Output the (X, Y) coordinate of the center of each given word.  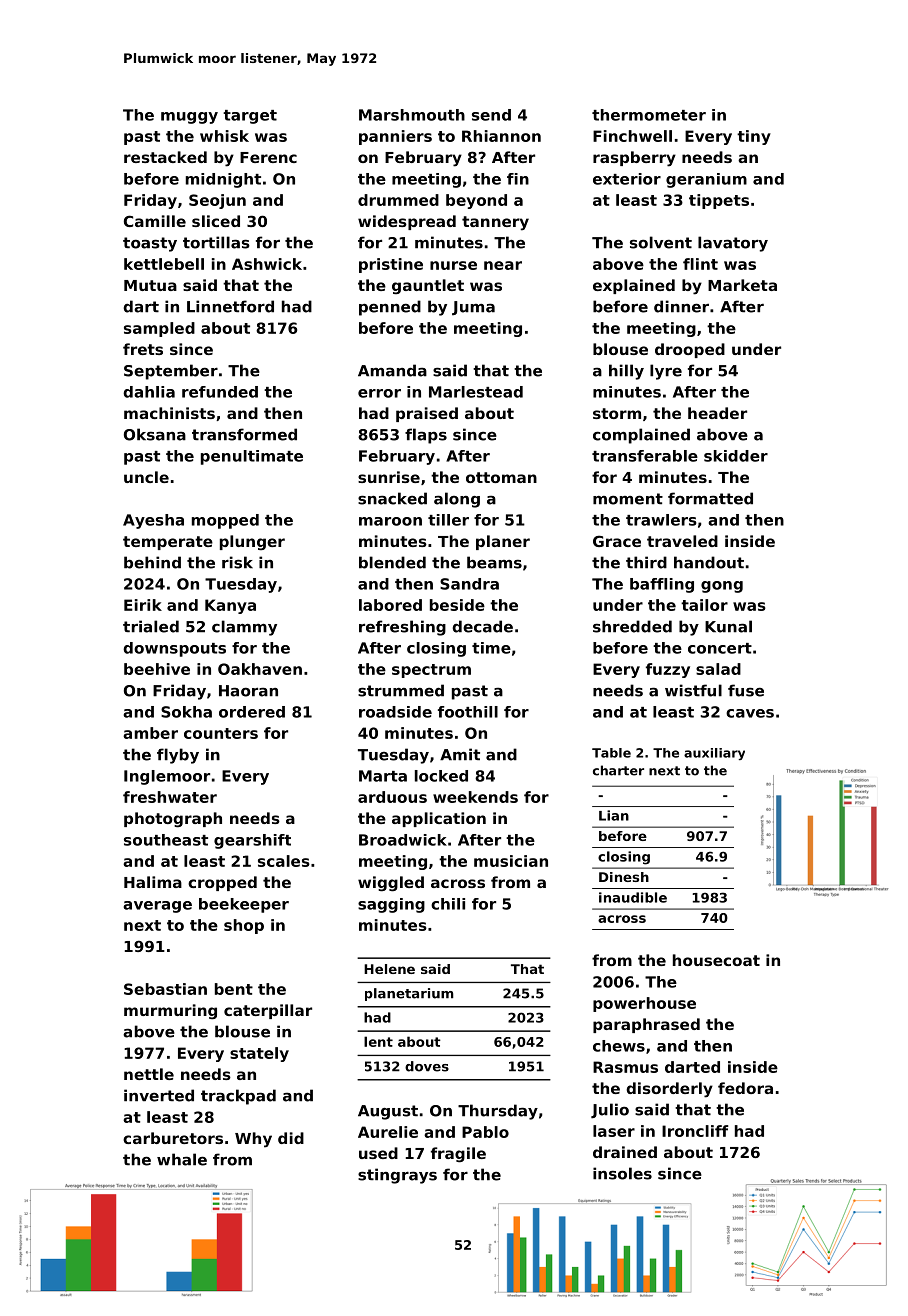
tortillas (216, 242)
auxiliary (714, 754)
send (491, 115)
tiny (754, 137)
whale (182, 1159)
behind (152, 562)
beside (457, 605)
